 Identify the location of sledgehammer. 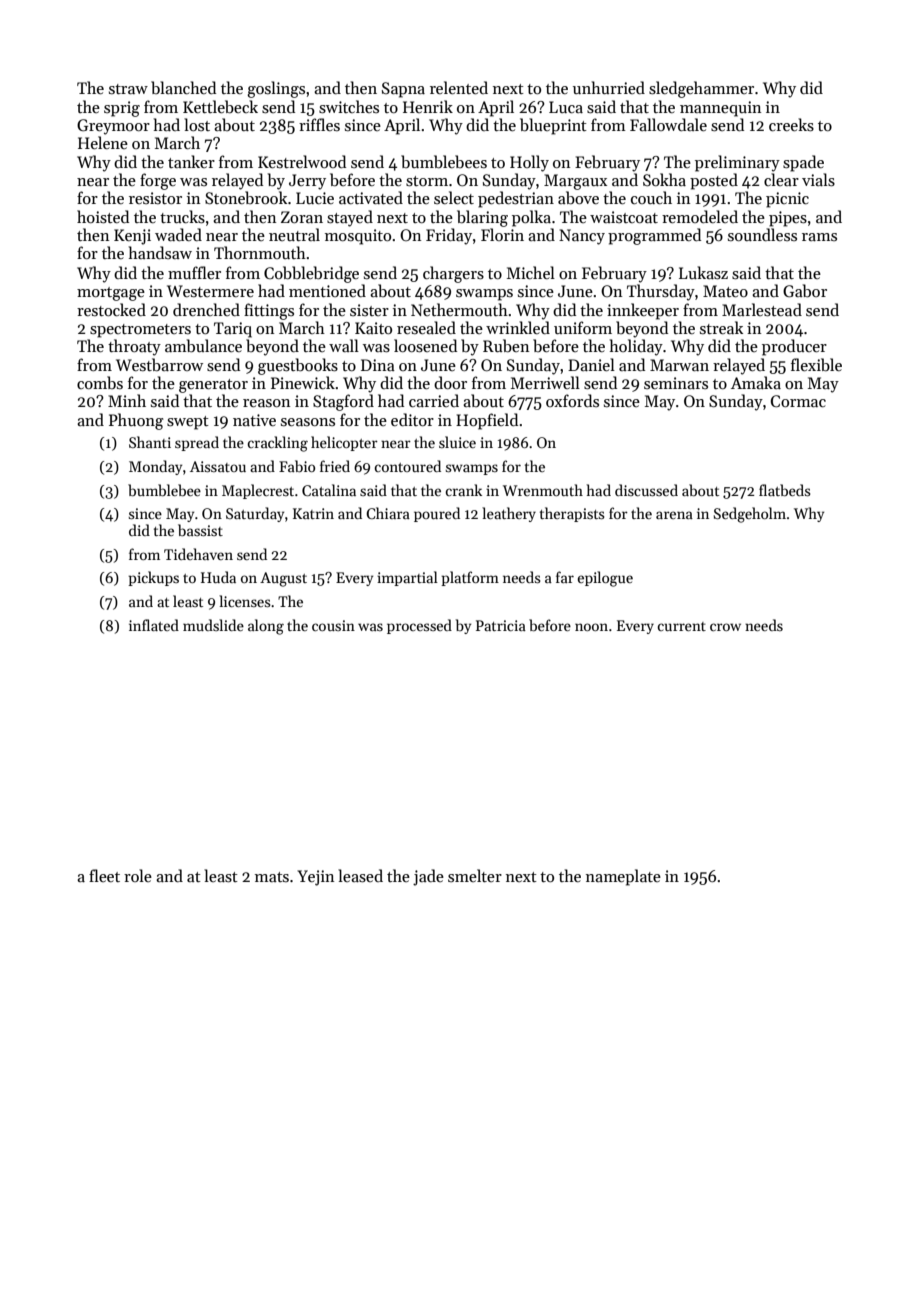
(701, 89).
